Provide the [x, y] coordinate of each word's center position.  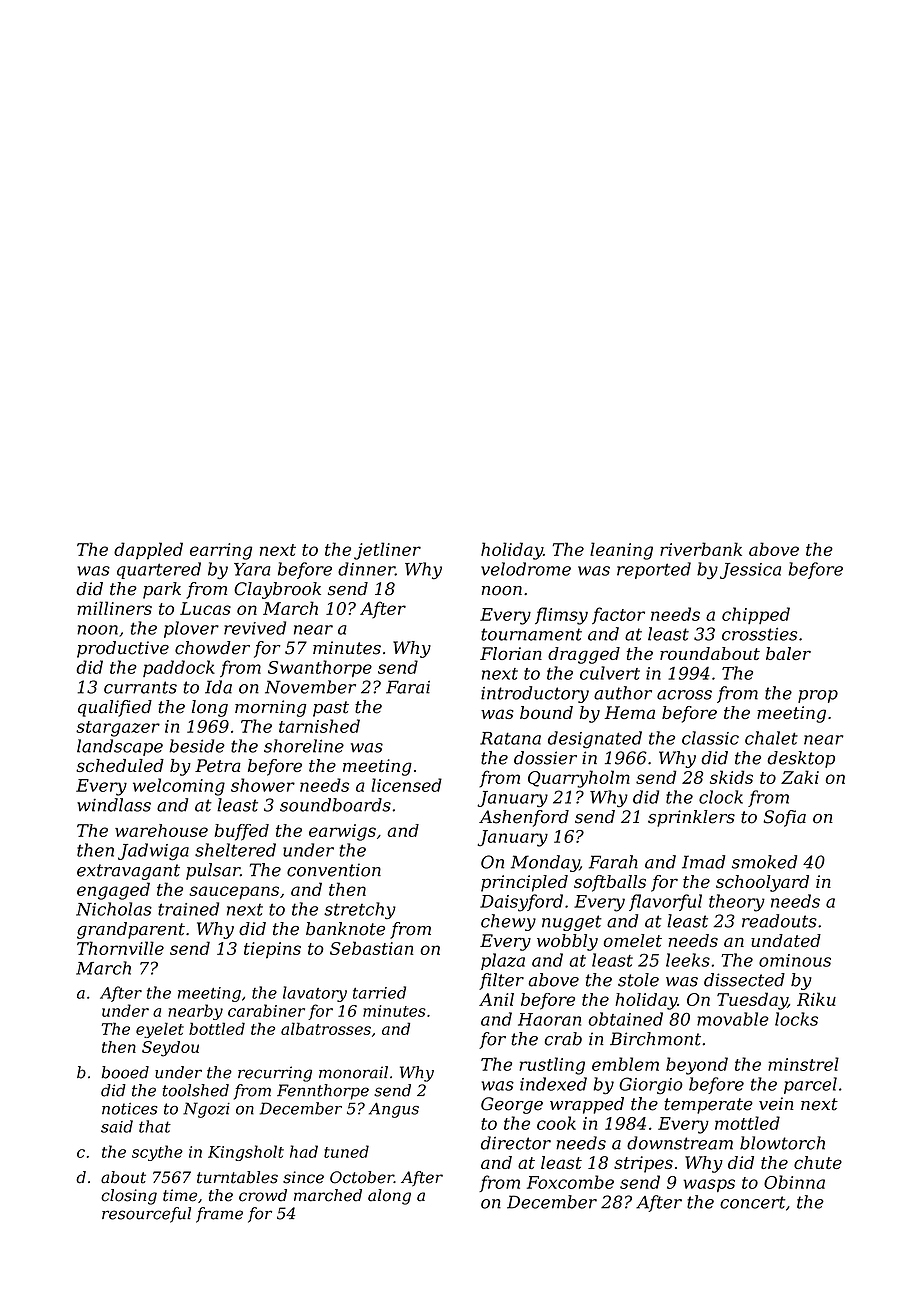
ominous [795, 960]
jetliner [387, 551]
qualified [115, 708]
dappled [148, 551]
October [362, 1177]
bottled [217, 1028]
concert [752, 1202]
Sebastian [371, 948]
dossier [545, 758]
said [117, 1126]
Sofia [784, 818]
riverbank [701, 549]
